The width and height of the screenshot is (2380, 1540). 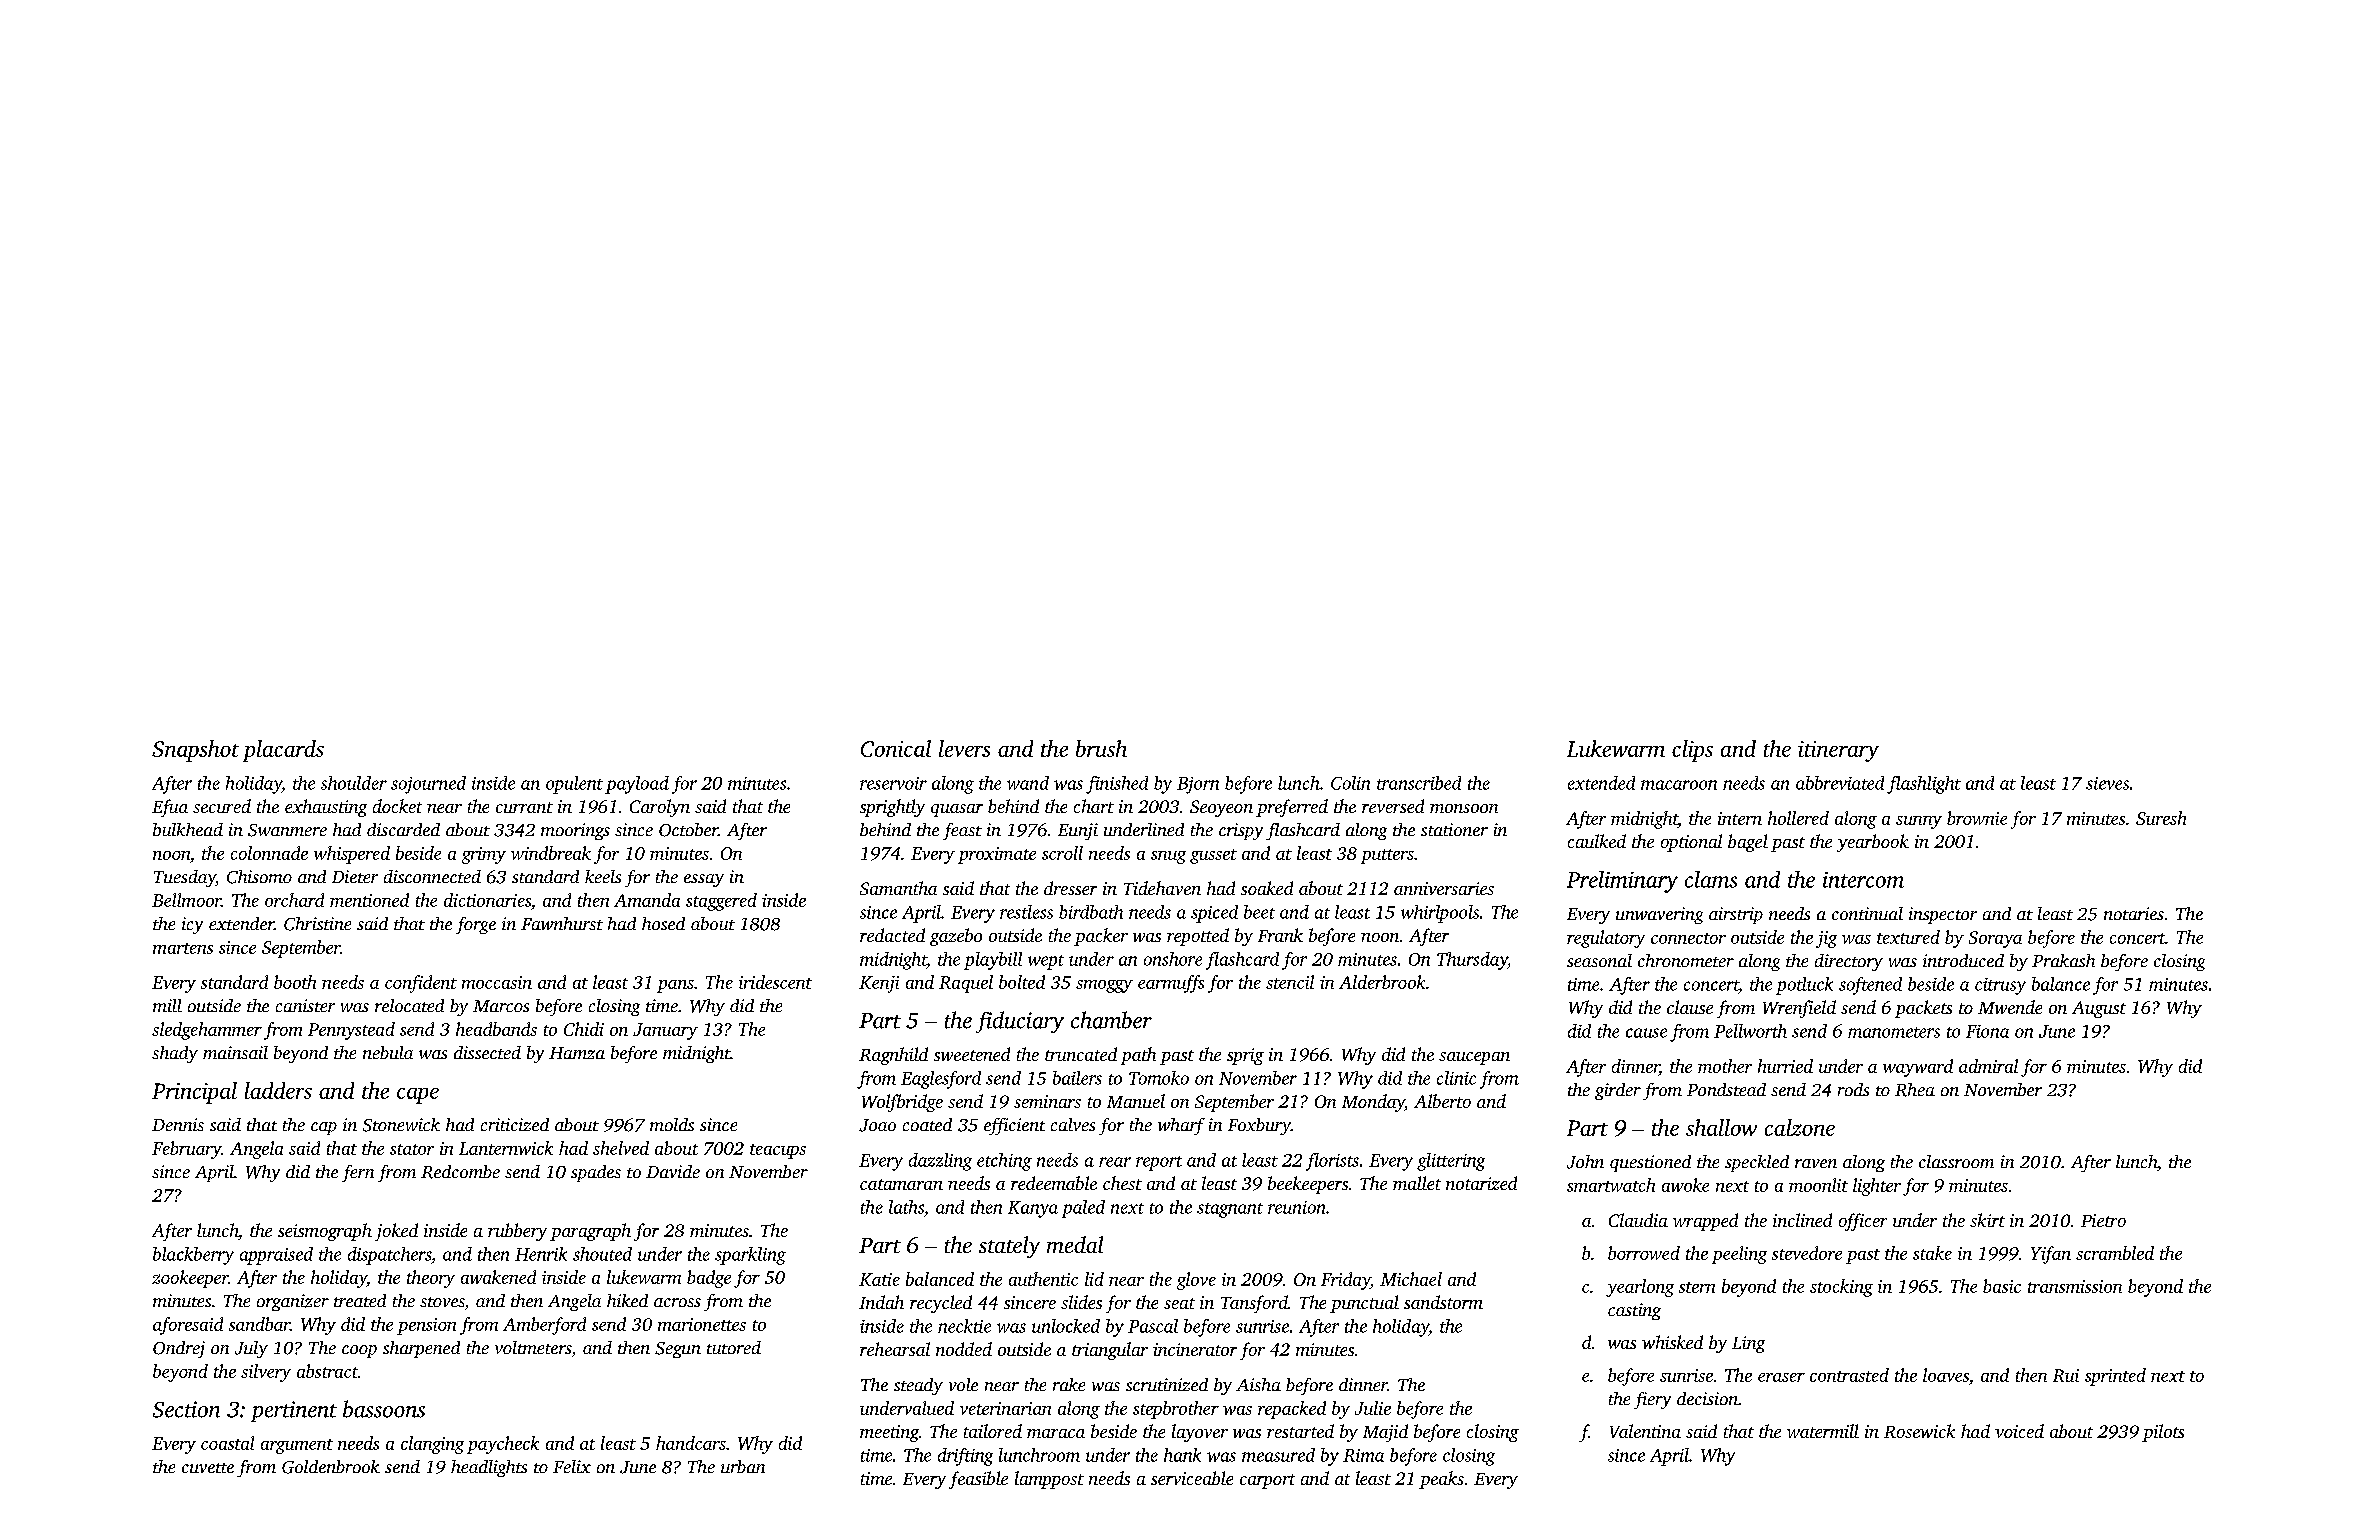 I want to click on levers, so click(x=964, y=748).
